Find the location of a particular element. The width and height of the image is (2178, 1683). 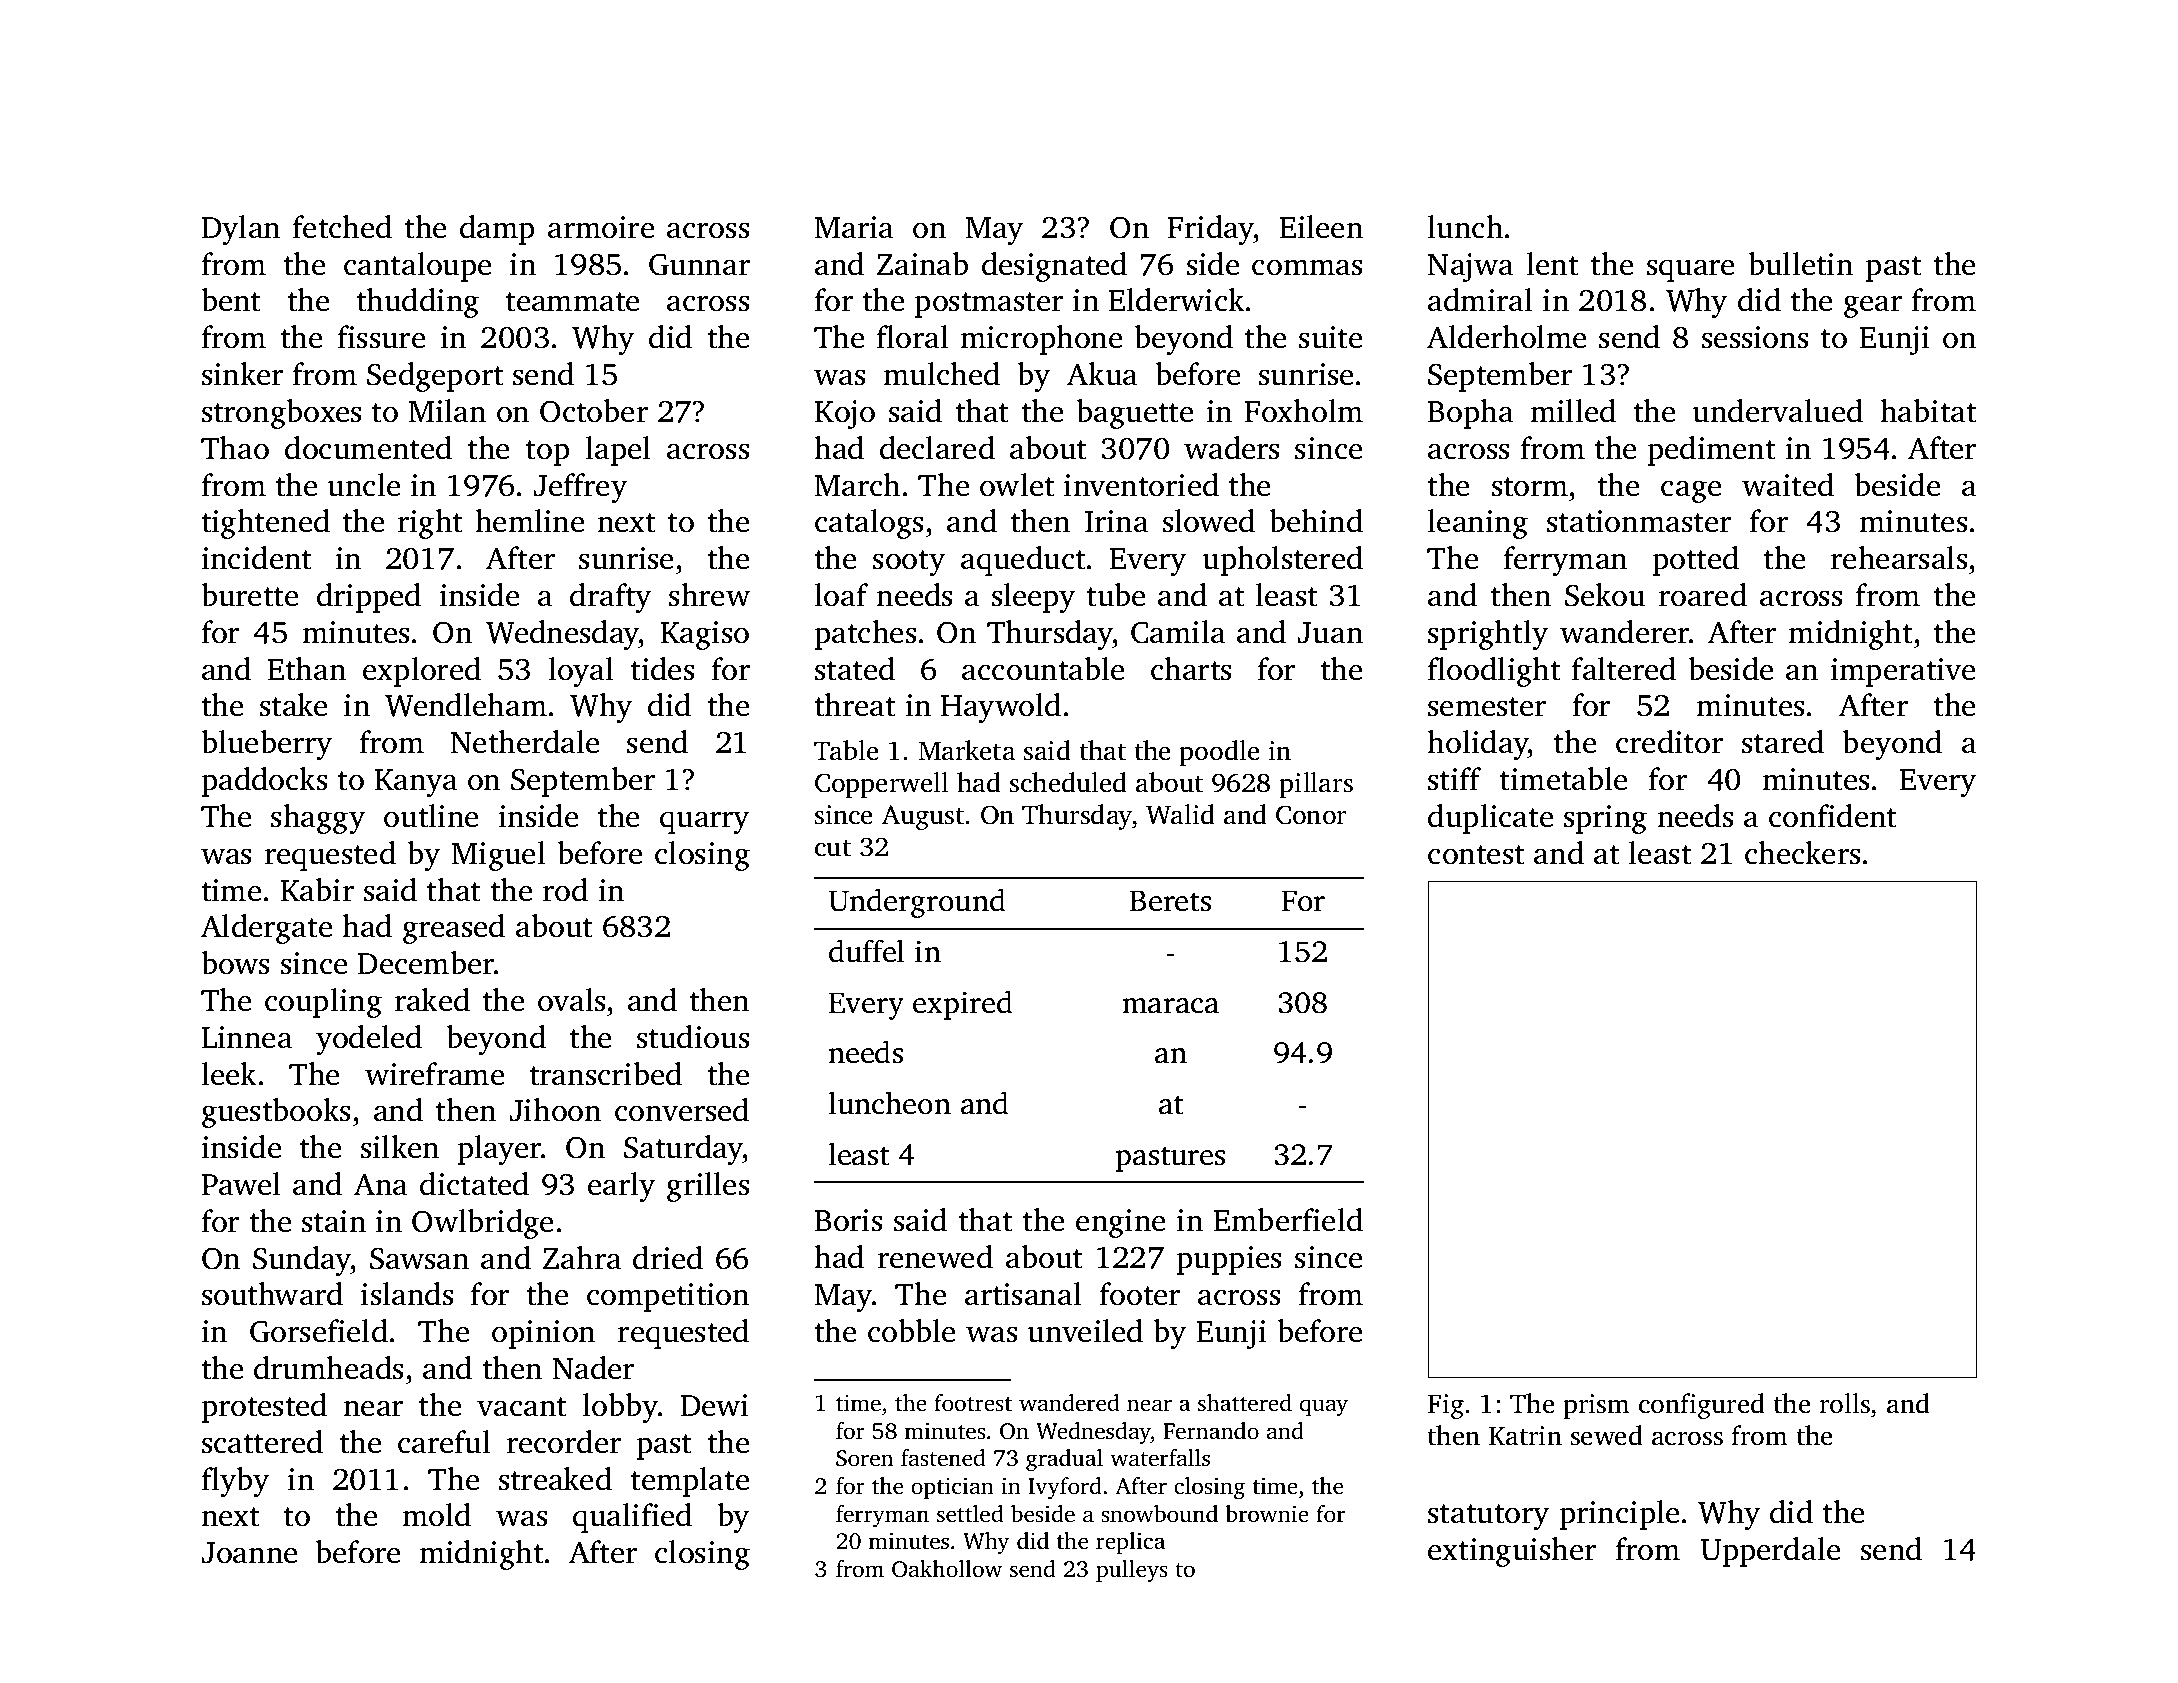

qualified is located at coordinates (632, 1518).
